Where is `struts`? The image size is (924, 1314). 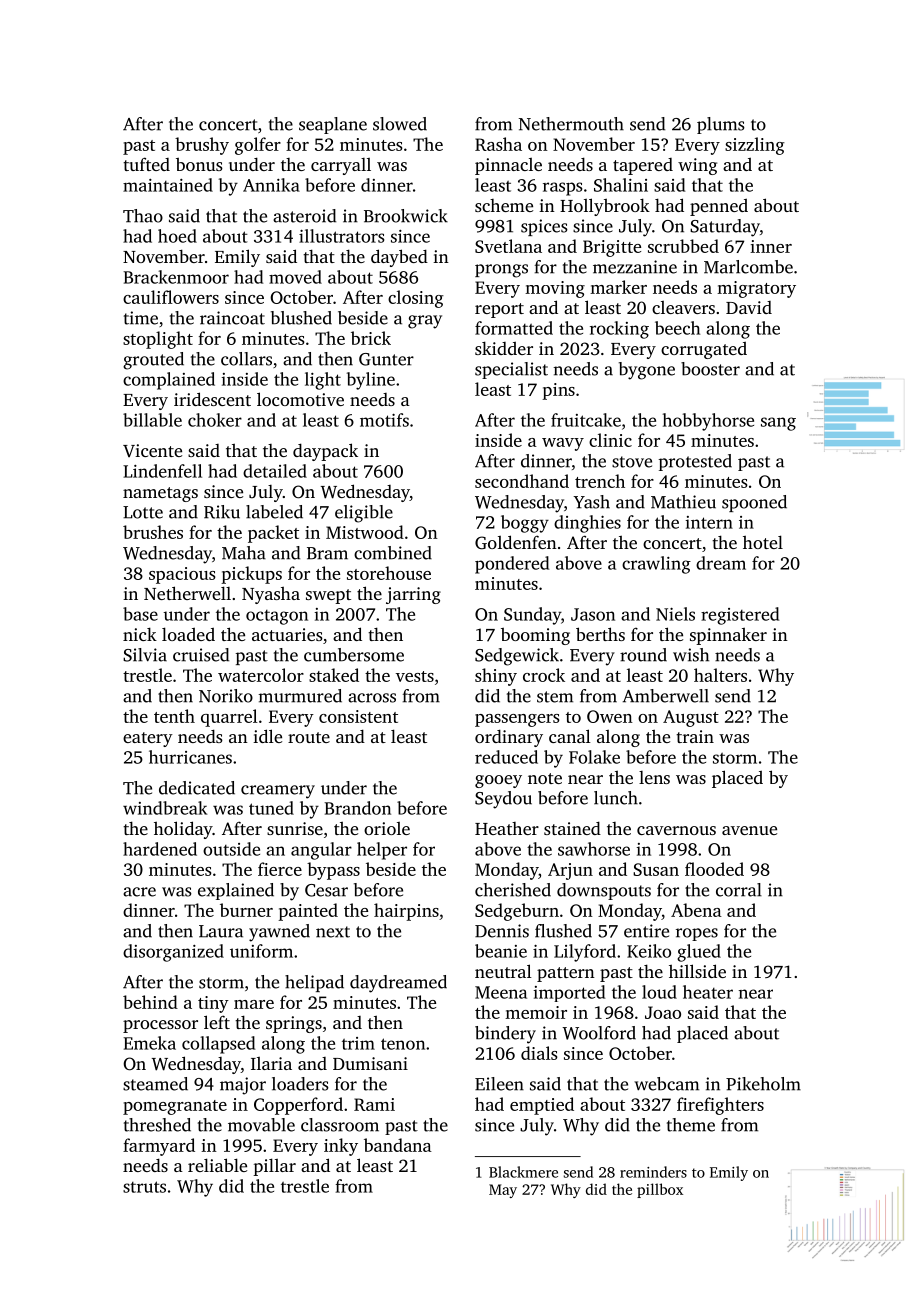 struts is located at coordinates (144, 1187).
